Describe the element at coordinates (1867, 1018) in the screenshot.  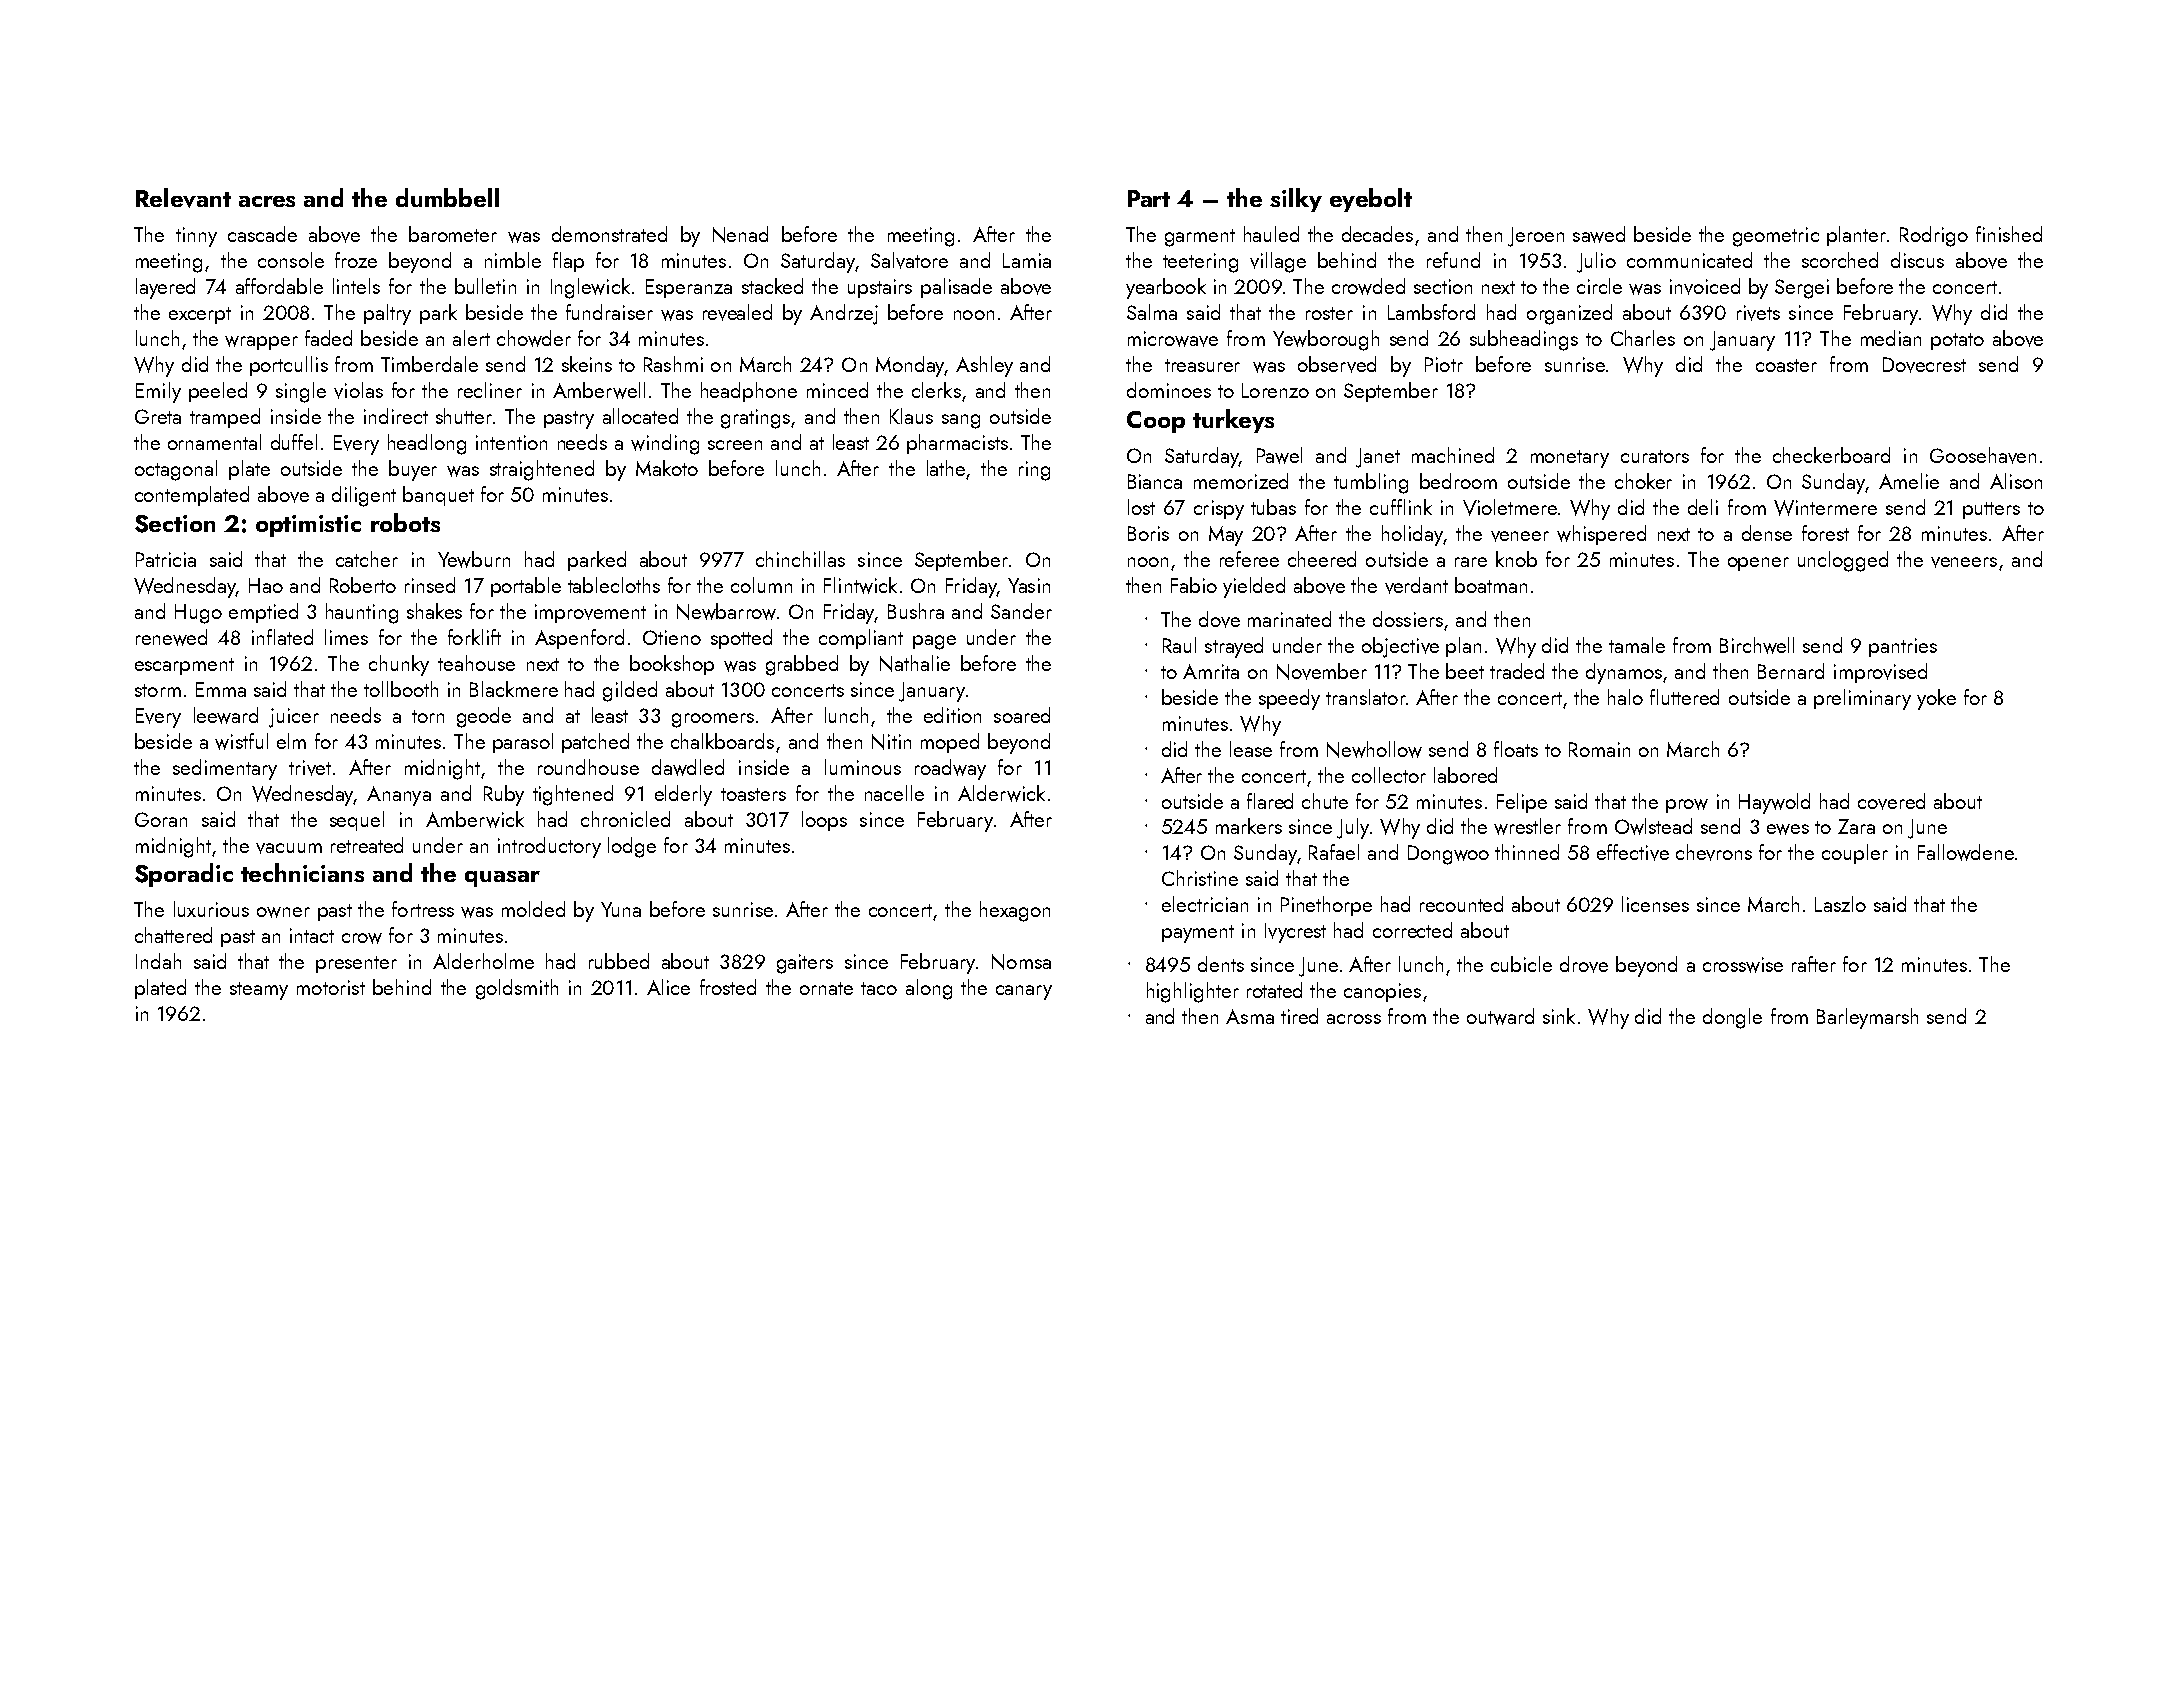
I see `Barleymarsh` at that location.
